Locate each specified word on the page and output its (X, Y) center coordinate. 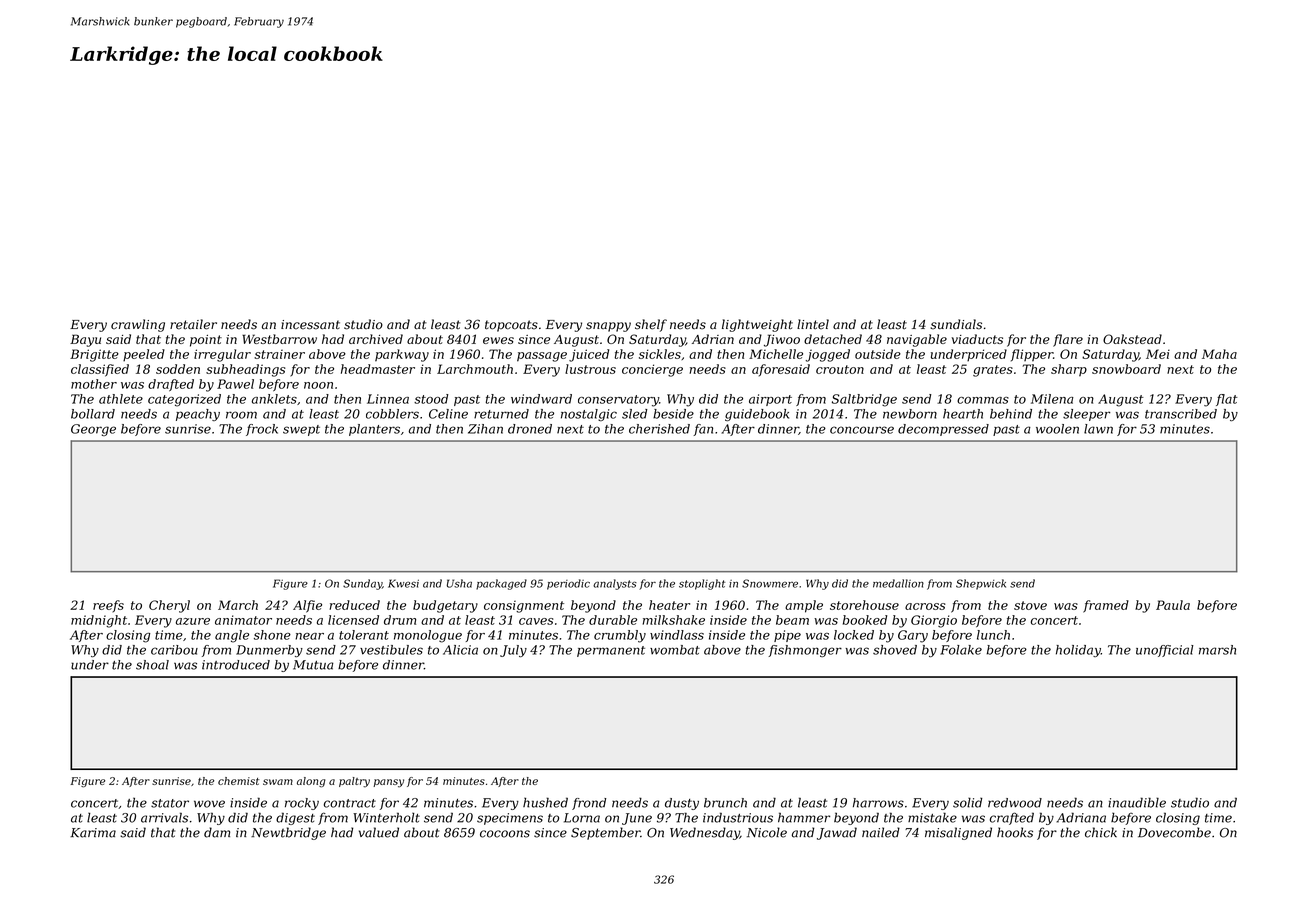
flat (1227, 400)
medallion (898, 583)
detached (833, 339)
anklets (274, 399)
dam (217, 832)
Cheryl (169, 606)
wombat (675, 650)
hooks (1015, 832)
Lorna (582, 818)
